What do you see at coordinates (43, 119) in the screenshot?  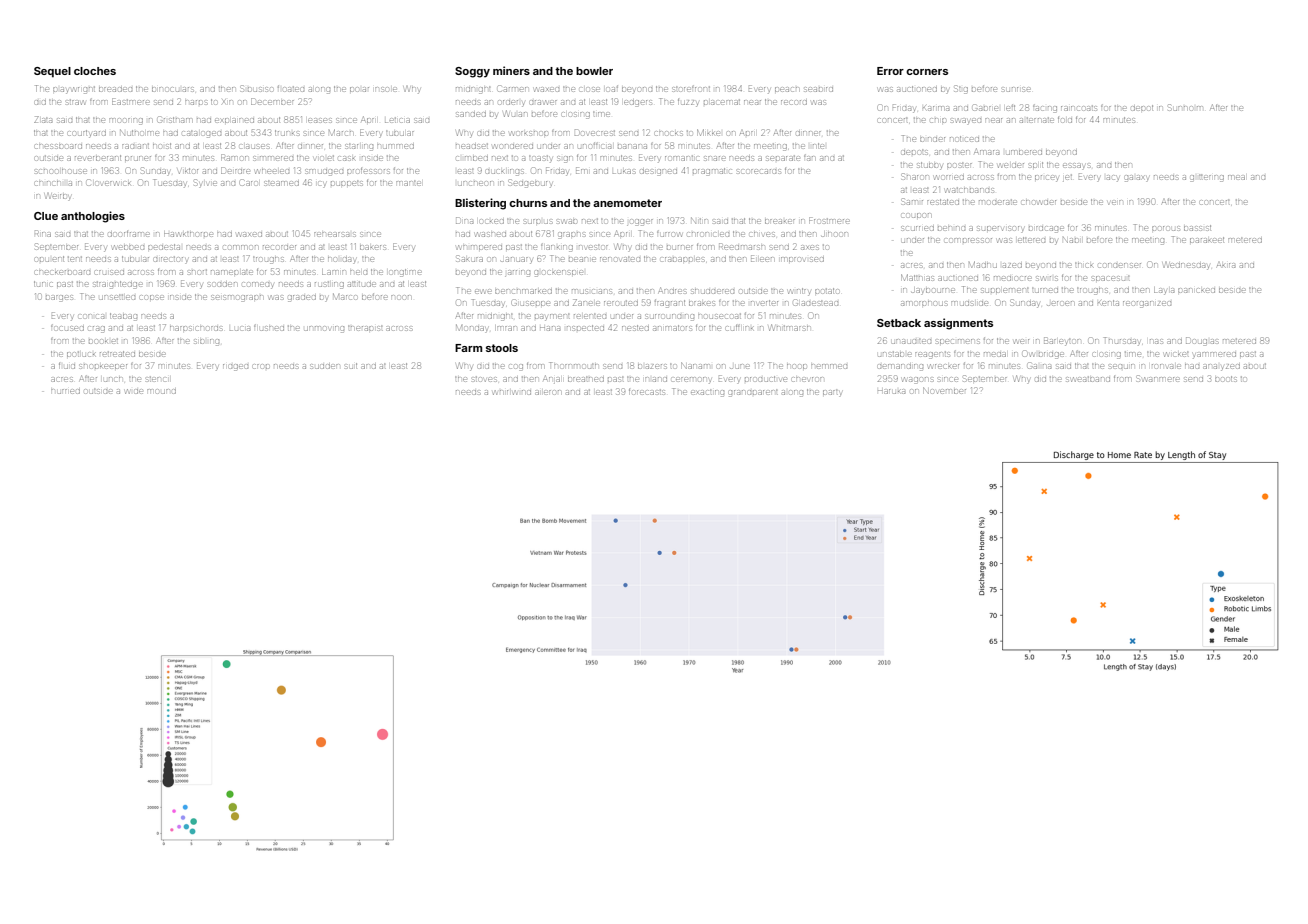 I see `Zlata` at bounding box center [43, 119].
